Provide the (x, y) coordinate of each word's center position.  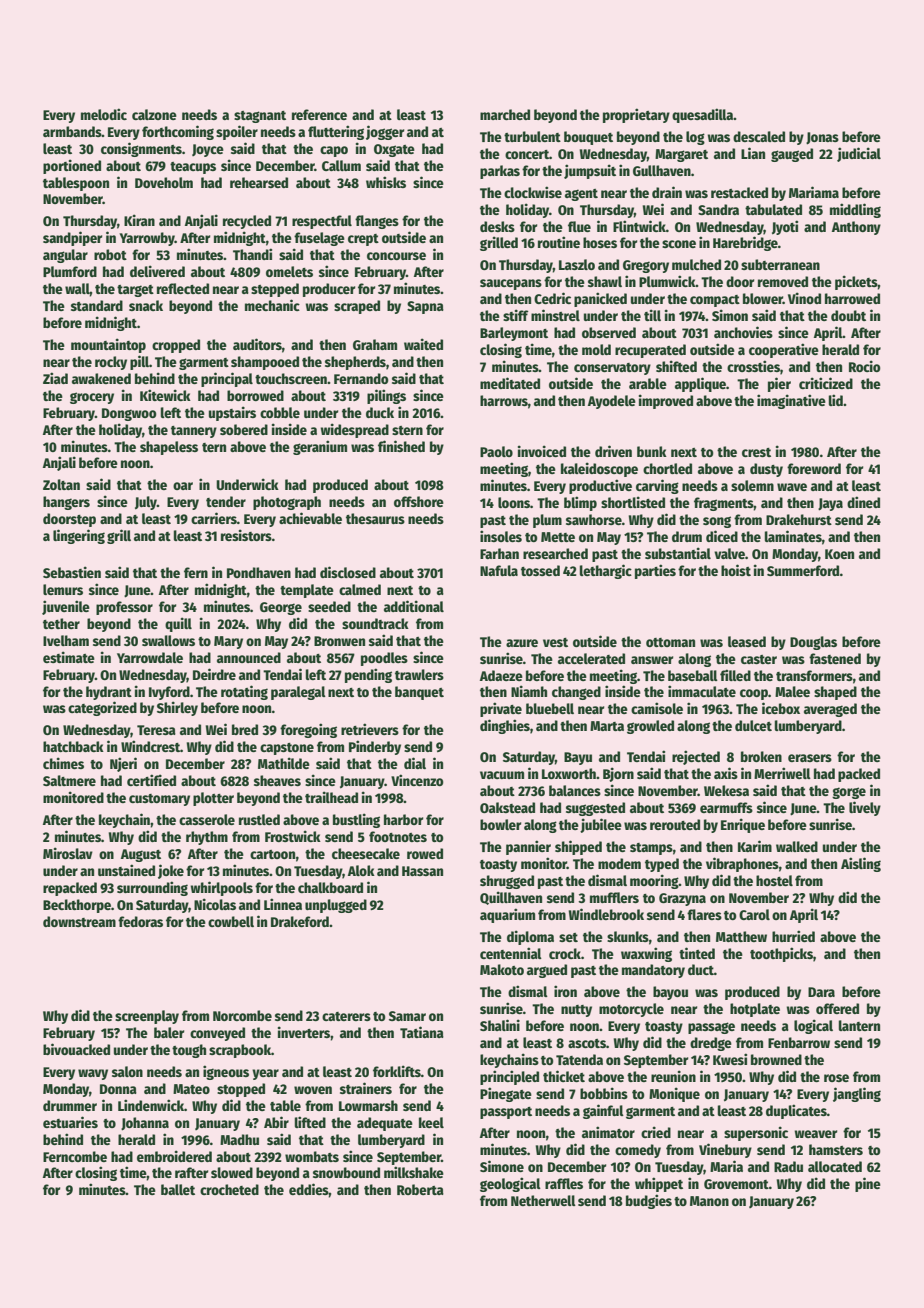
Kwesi (730, 1059)
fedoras (140, 921)
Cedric (552, 298)
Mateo (191, 1089)
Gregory (646, 266)
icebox (781, 708)
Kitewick (165, 395)
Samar (407, 1016)
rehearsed (259, 182)
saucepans (511, 284)
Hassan (422, 871)
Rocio (865, 366)
